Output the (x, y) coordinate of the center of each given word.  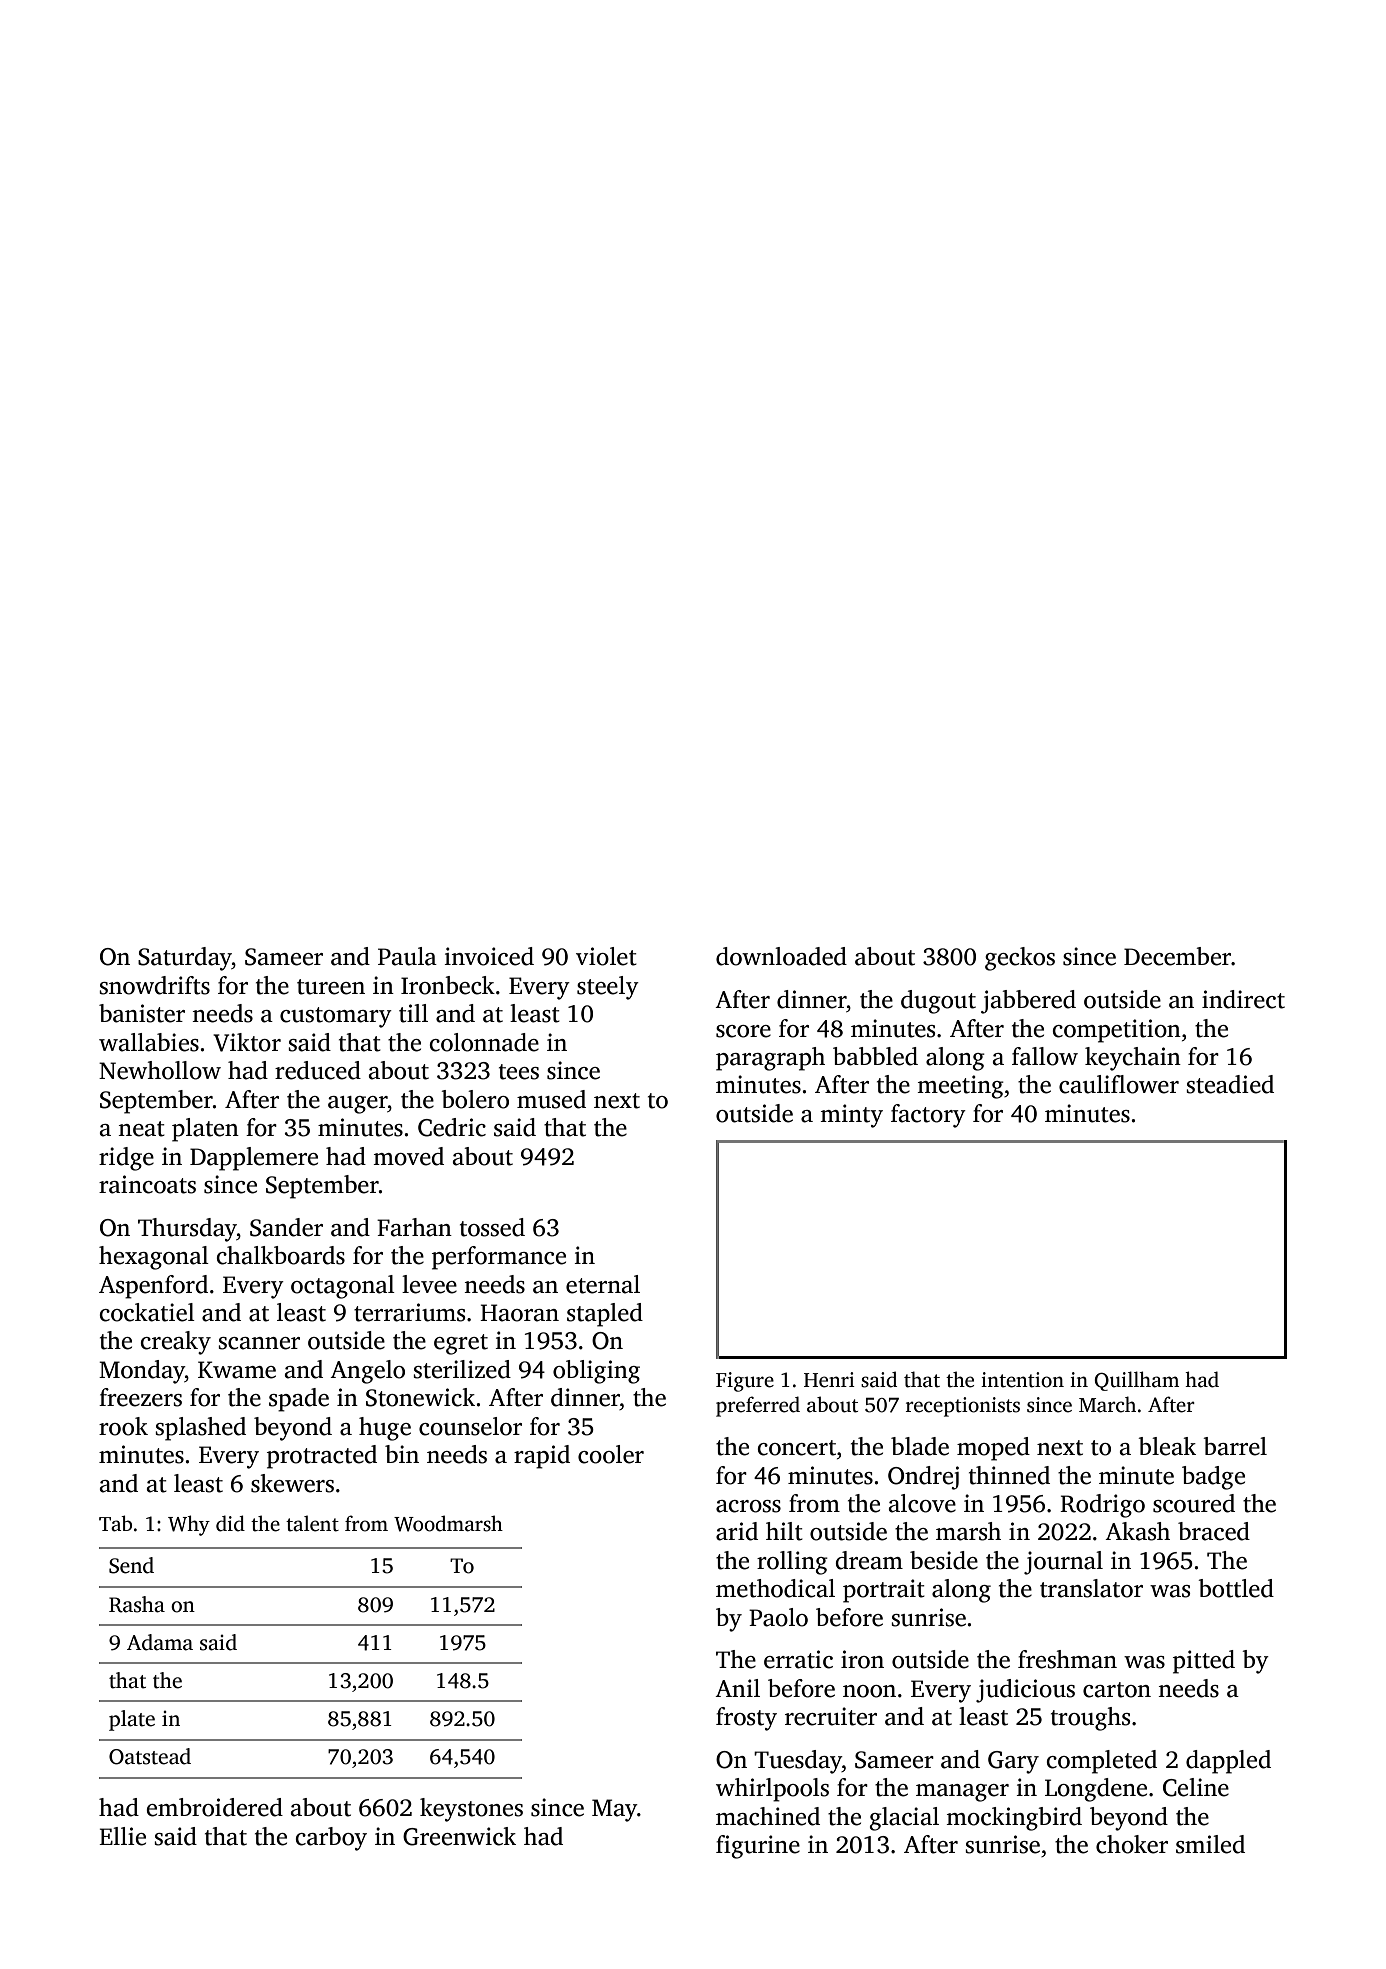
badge (1213, 1478)
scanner (259, 1343)
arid (737, 1531)
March (1107, 1404)
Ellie (122, 1836)
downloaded (781, 956)
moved (408, 1156)
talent (312, 1523)
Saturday (185, 959)
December (1177, 956)
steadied (1230, 1084)
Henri (829, 1380)
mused (551, 1099)
